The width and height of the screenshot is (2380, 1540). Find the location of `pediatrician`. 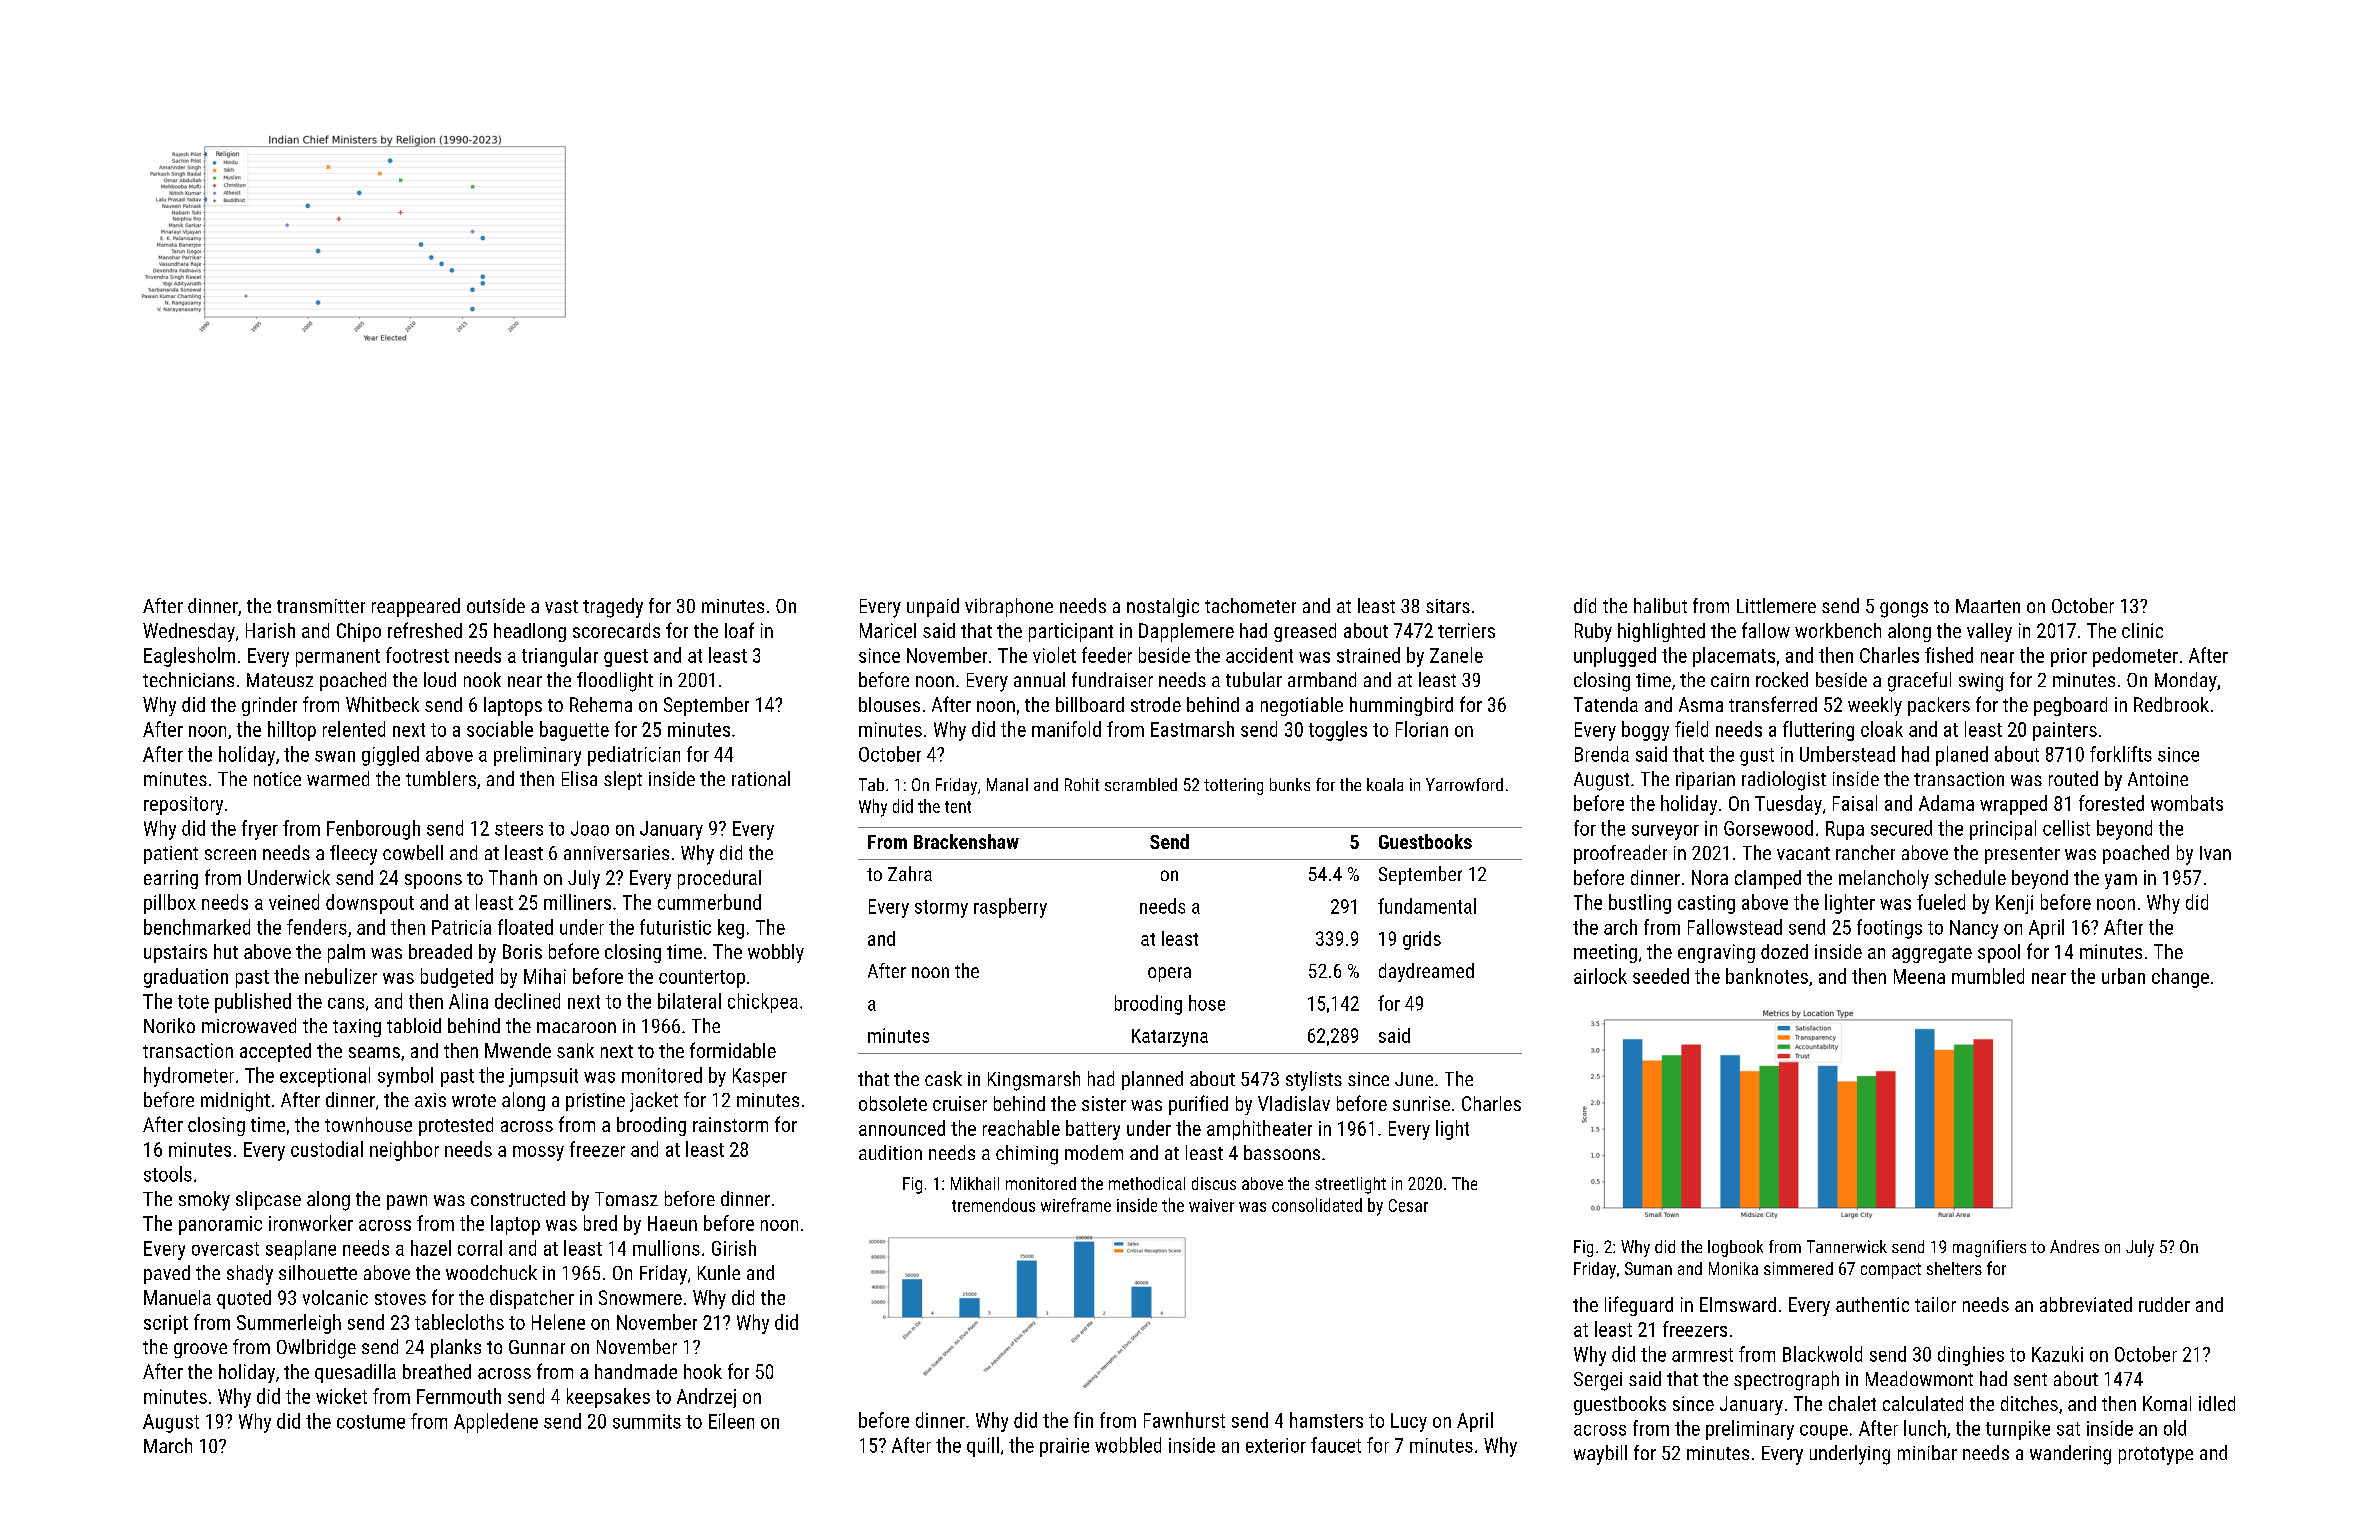

pediatrician is located at coordinates (634, 756).
